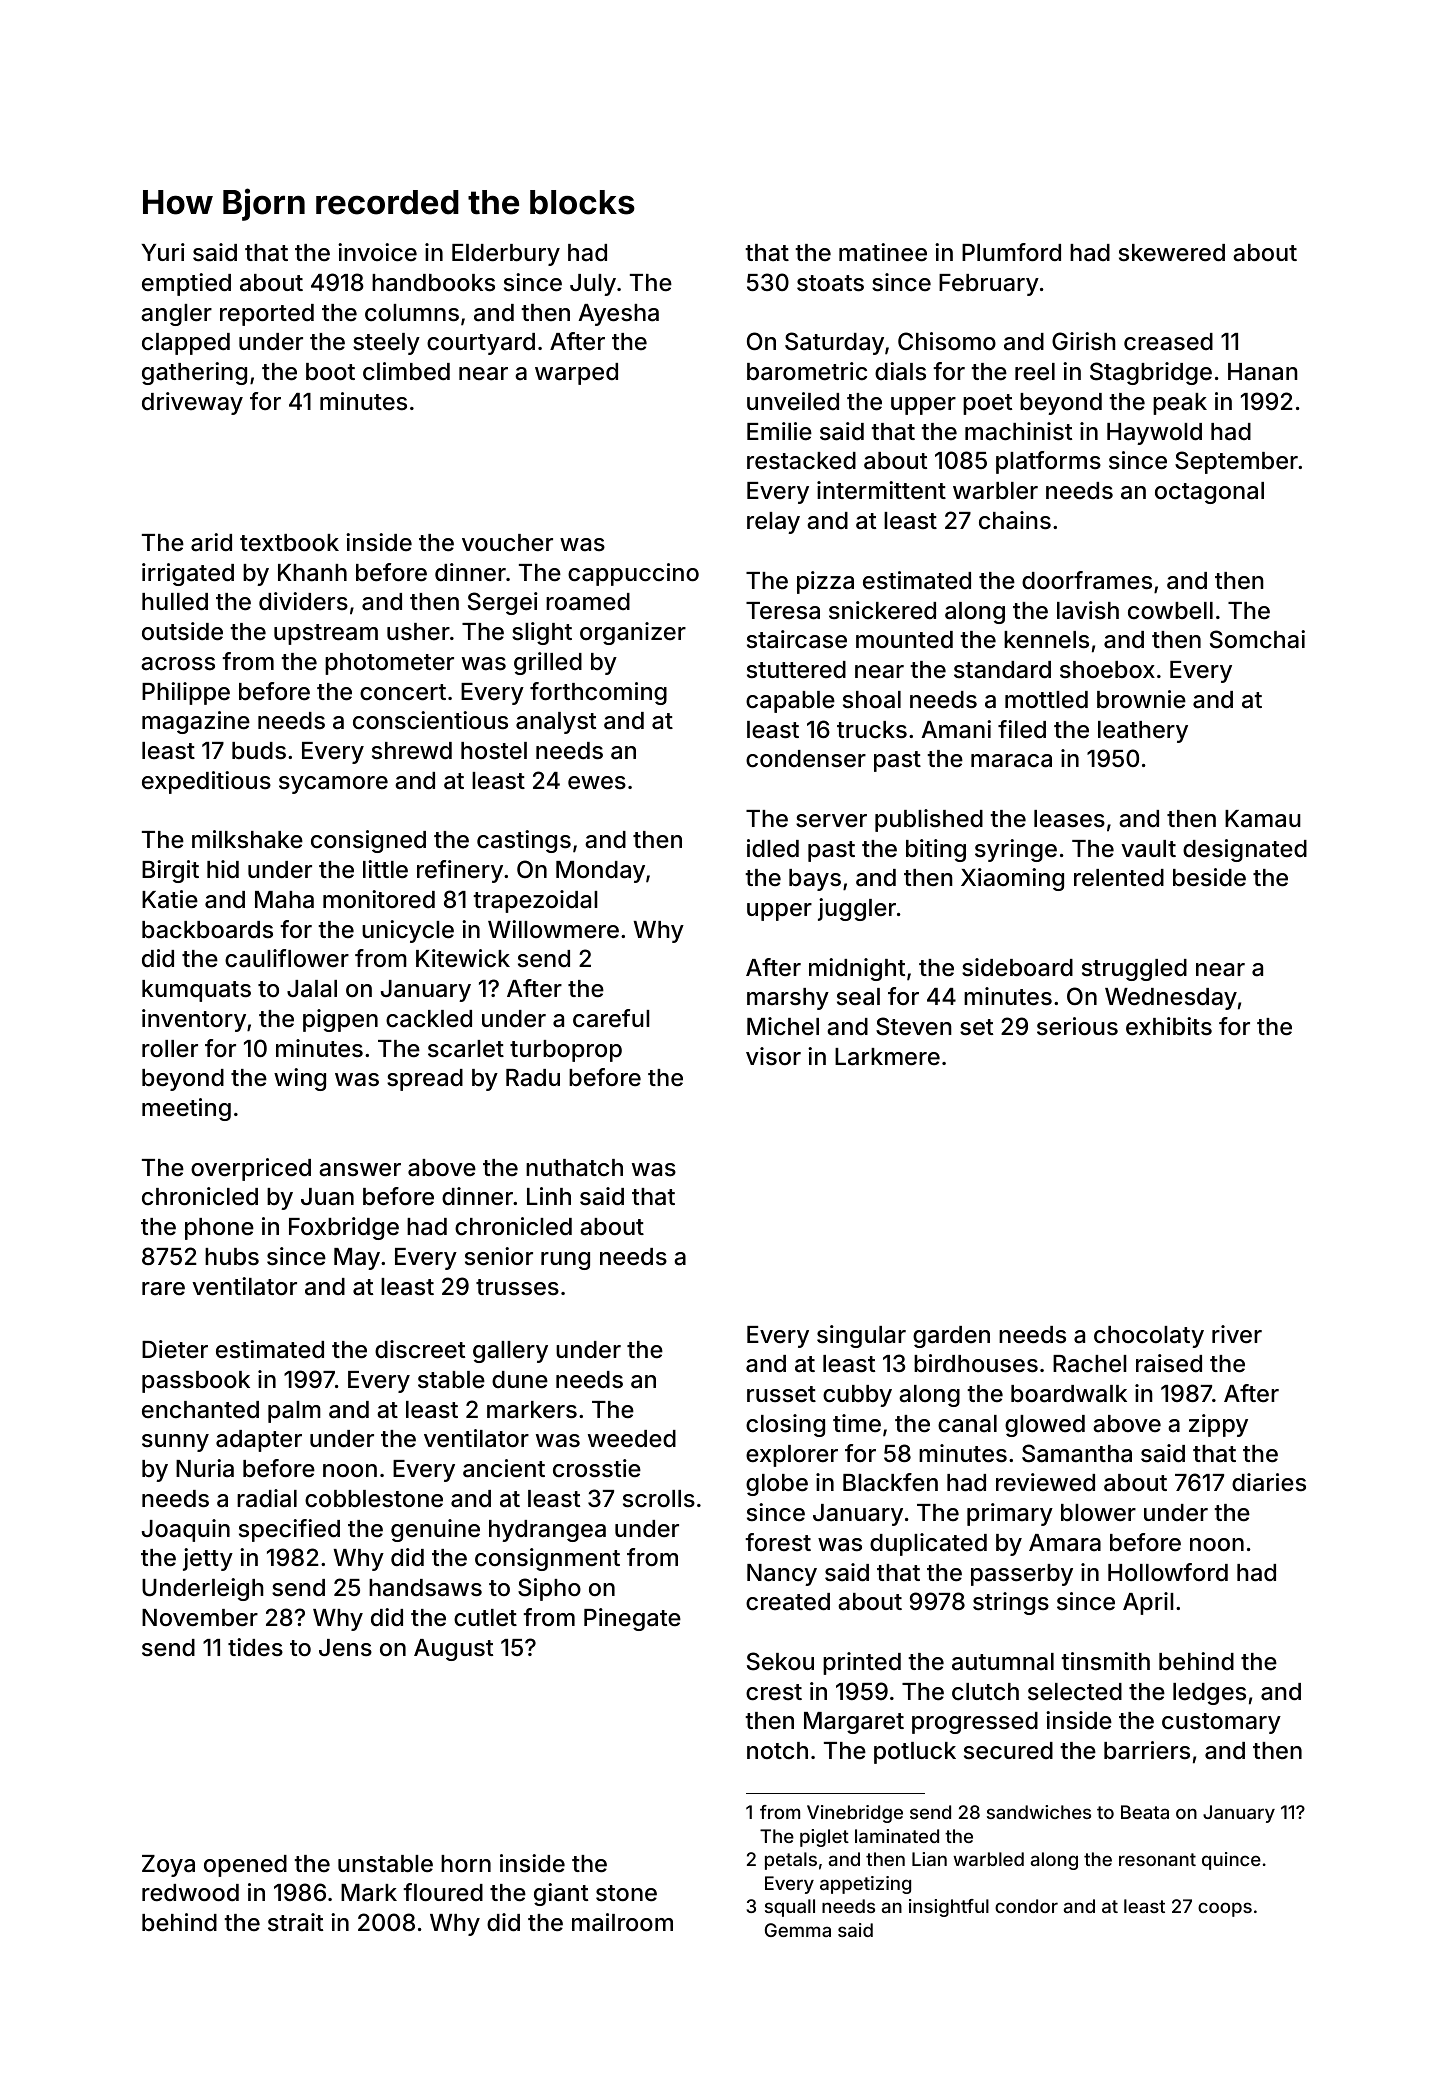 The width and height of the screenshot is (1450, 2100). What do you see at coordinates (887, 1057) in the screenshot?
I see `Larkmere` at bounding box center [887, 1057].
